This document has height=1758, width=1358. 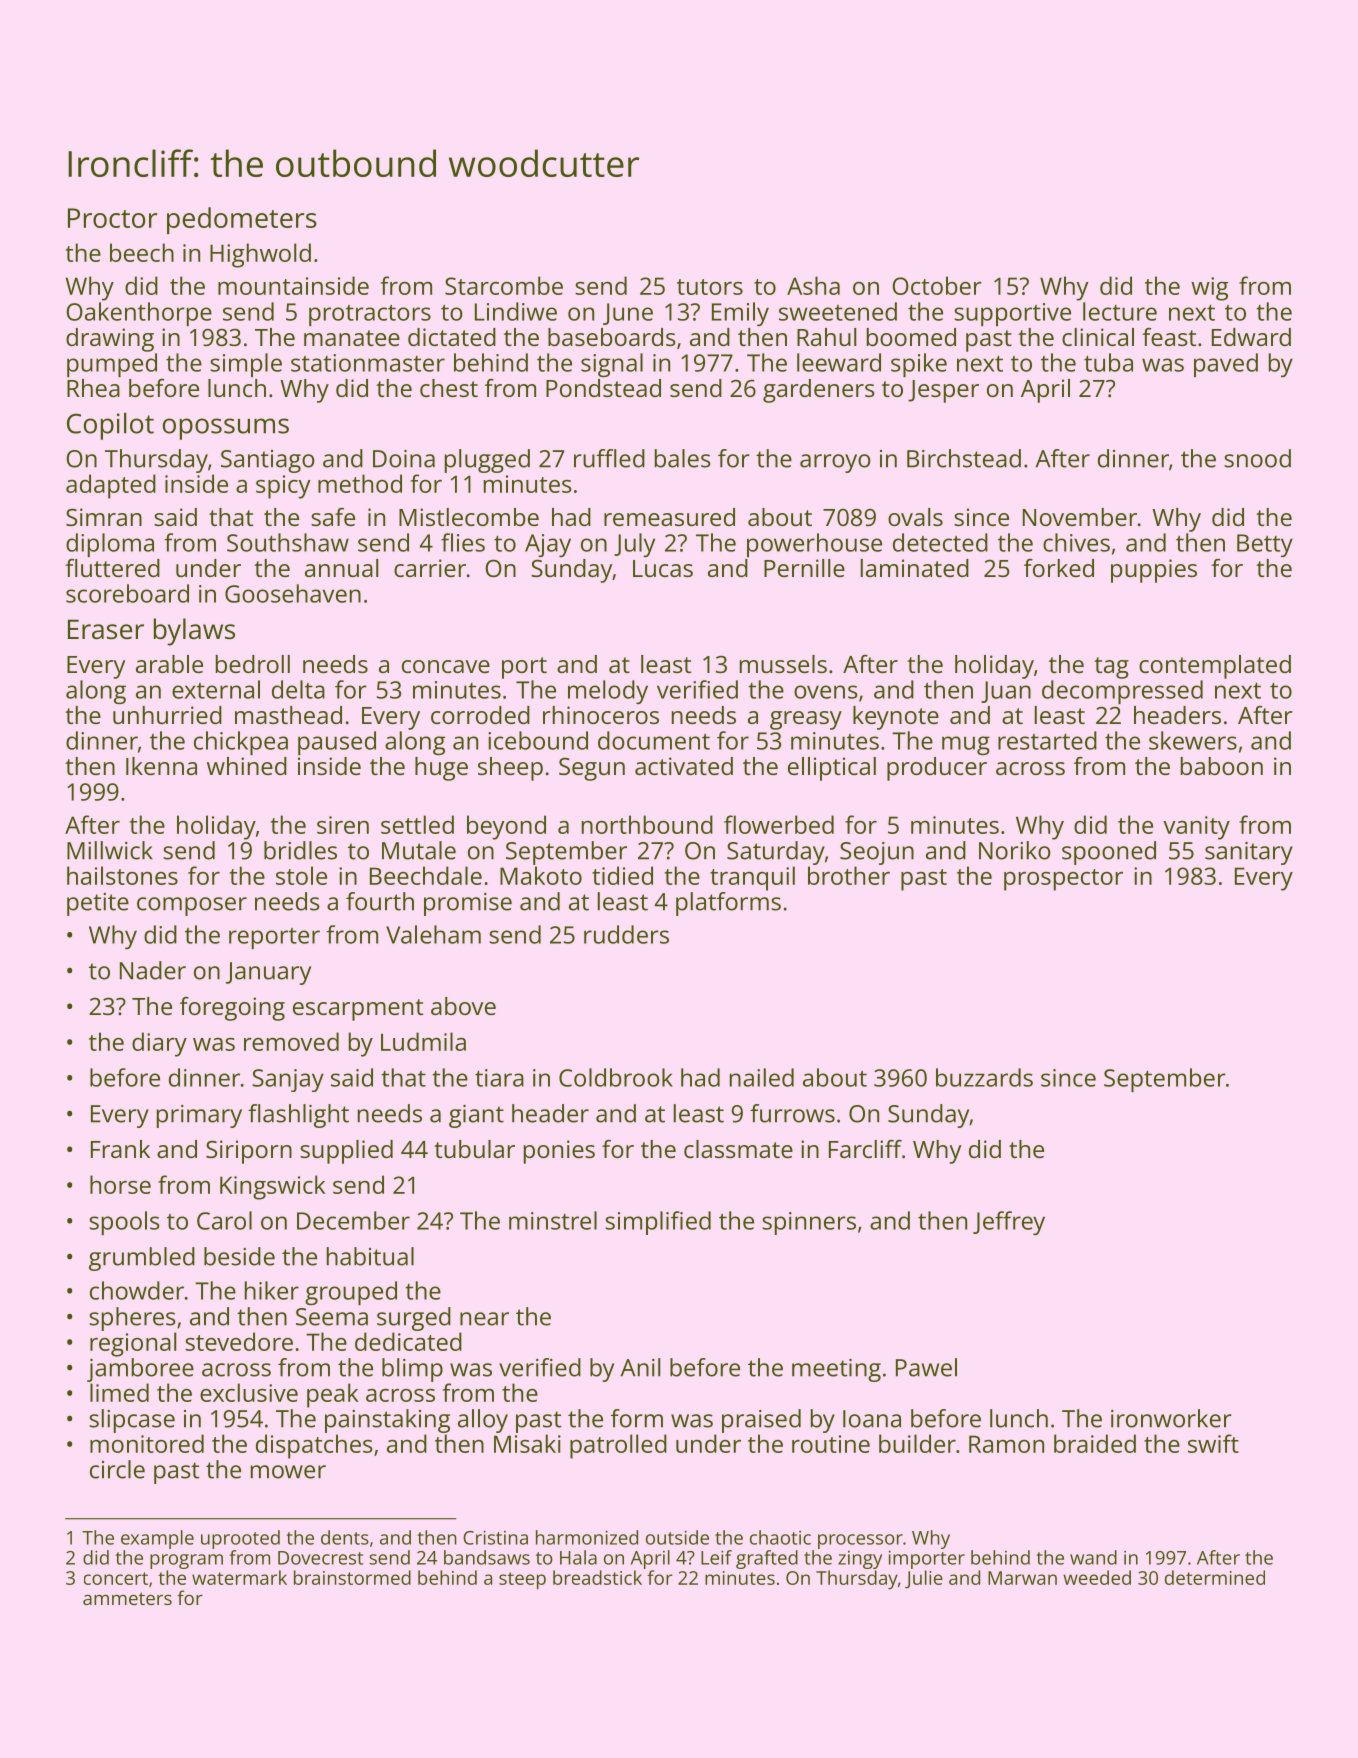 I want to click on chest, so click(x=449, y=388).
